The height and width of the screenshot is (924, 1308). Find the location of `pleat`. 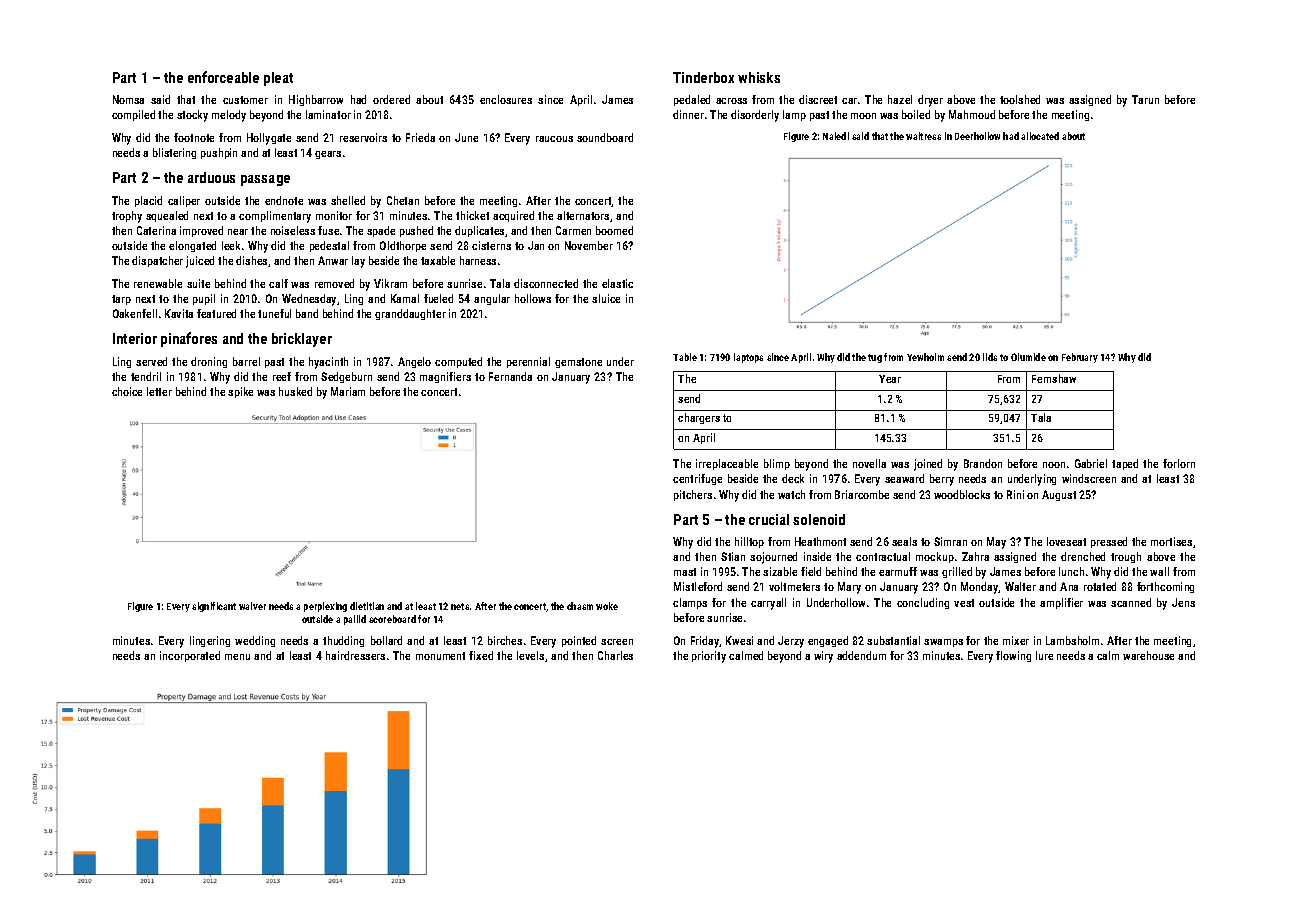

pleat is located at coordinates (278, 79).
